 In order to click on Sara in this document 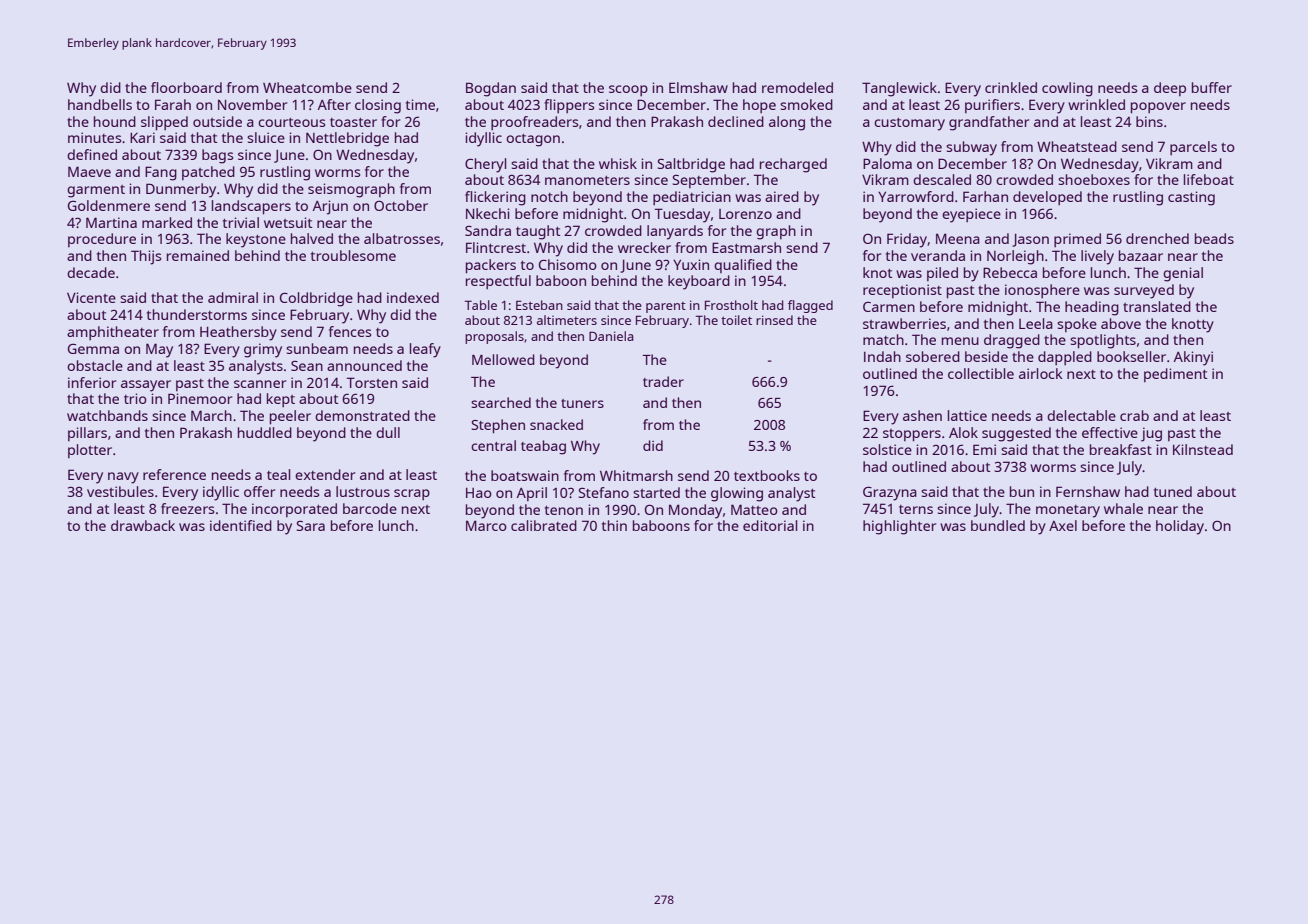, I will do `click(311, 525)`.
